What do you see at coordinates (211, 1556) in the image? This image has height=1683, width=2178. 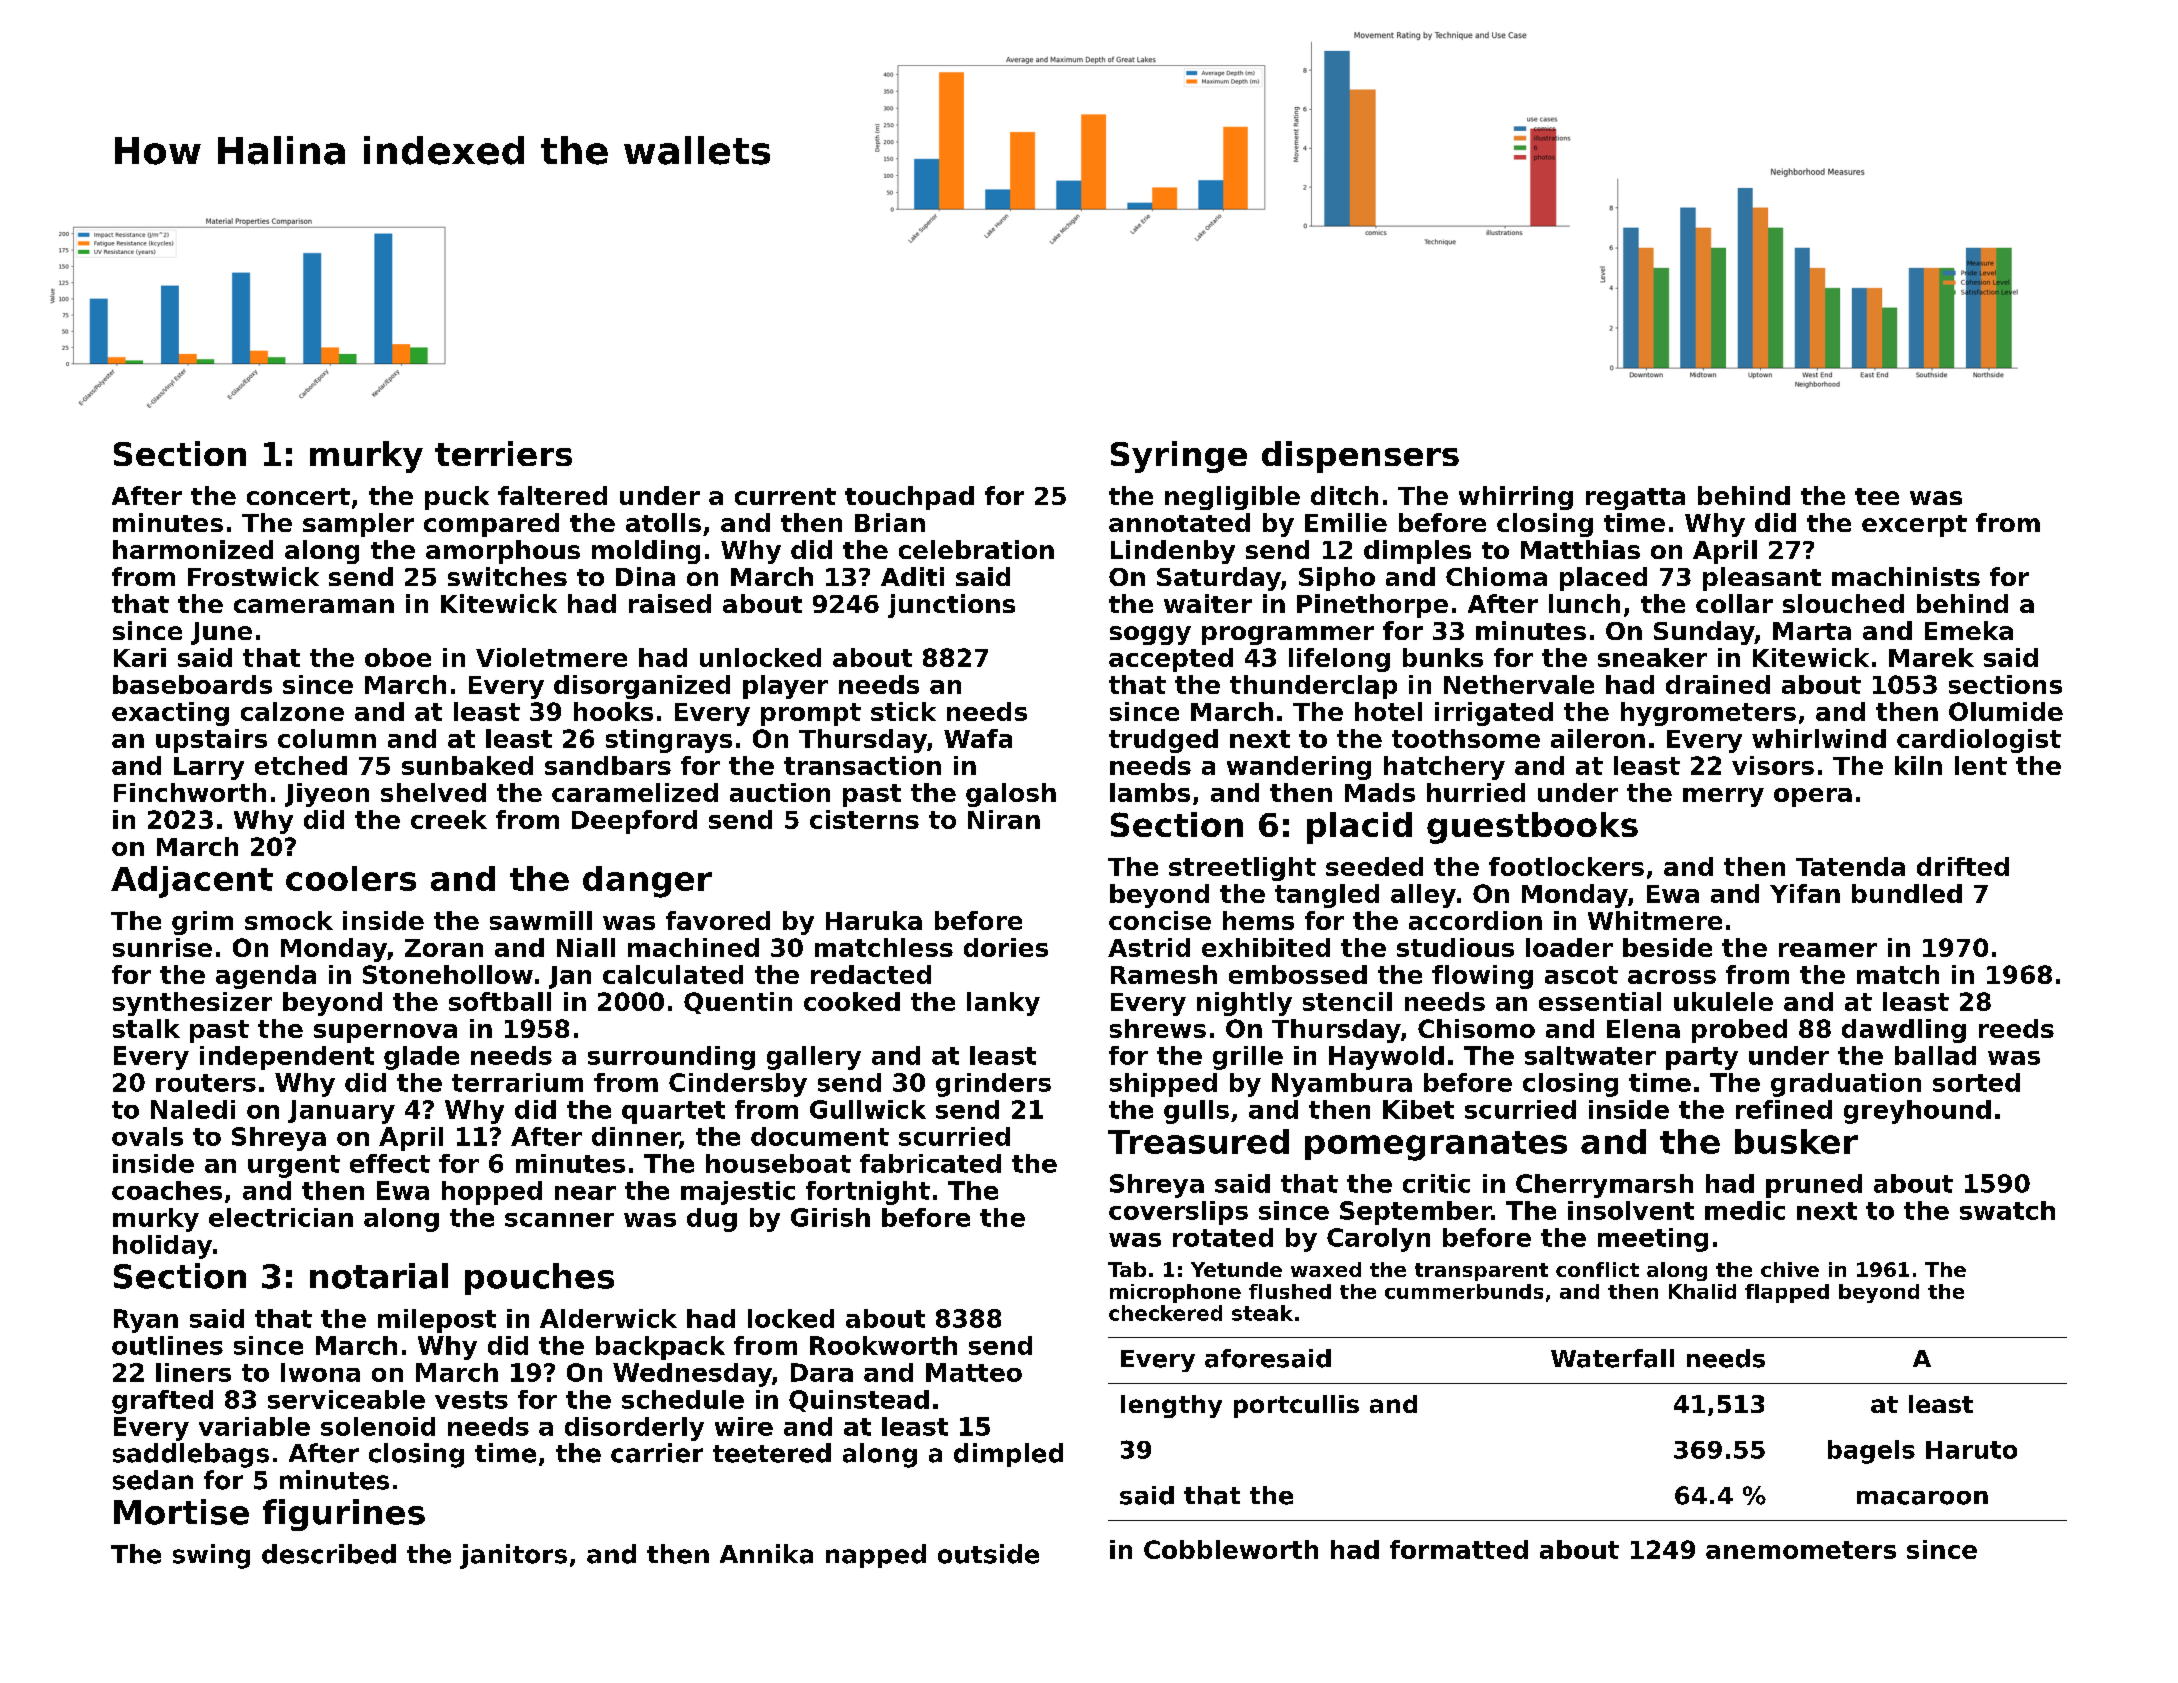 I see `swing` at bounding box center [211, 1556].
